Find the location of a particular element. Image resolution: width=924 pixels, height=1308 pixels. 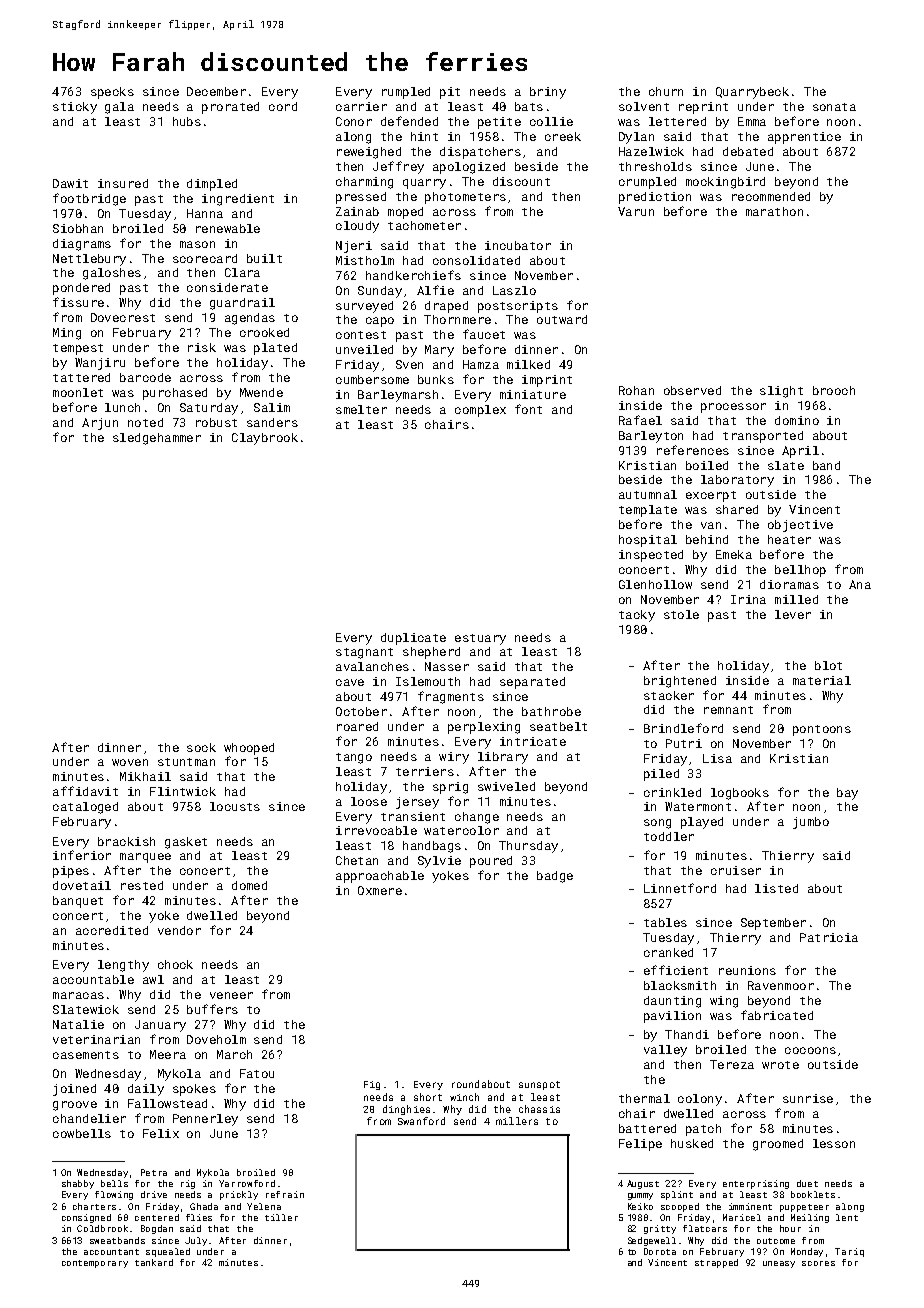

cranked is located at coordinates (668, 952).
